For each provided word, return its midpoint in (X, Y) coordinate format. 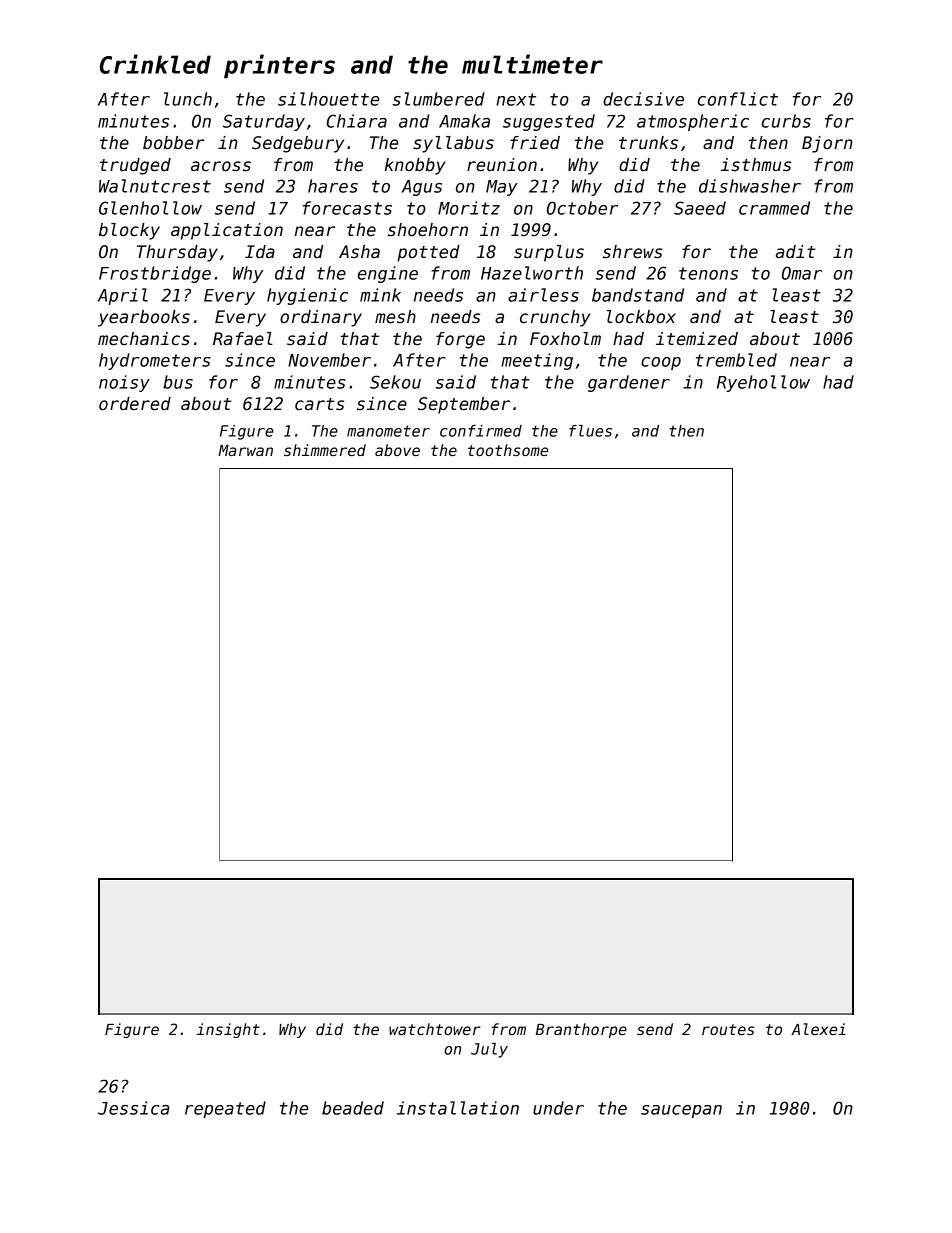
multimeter (532, 64)
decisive (643, 99)
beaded (353, 1108)
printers (279, 66)
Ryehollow (763, 383)
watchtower (435, 1029)
